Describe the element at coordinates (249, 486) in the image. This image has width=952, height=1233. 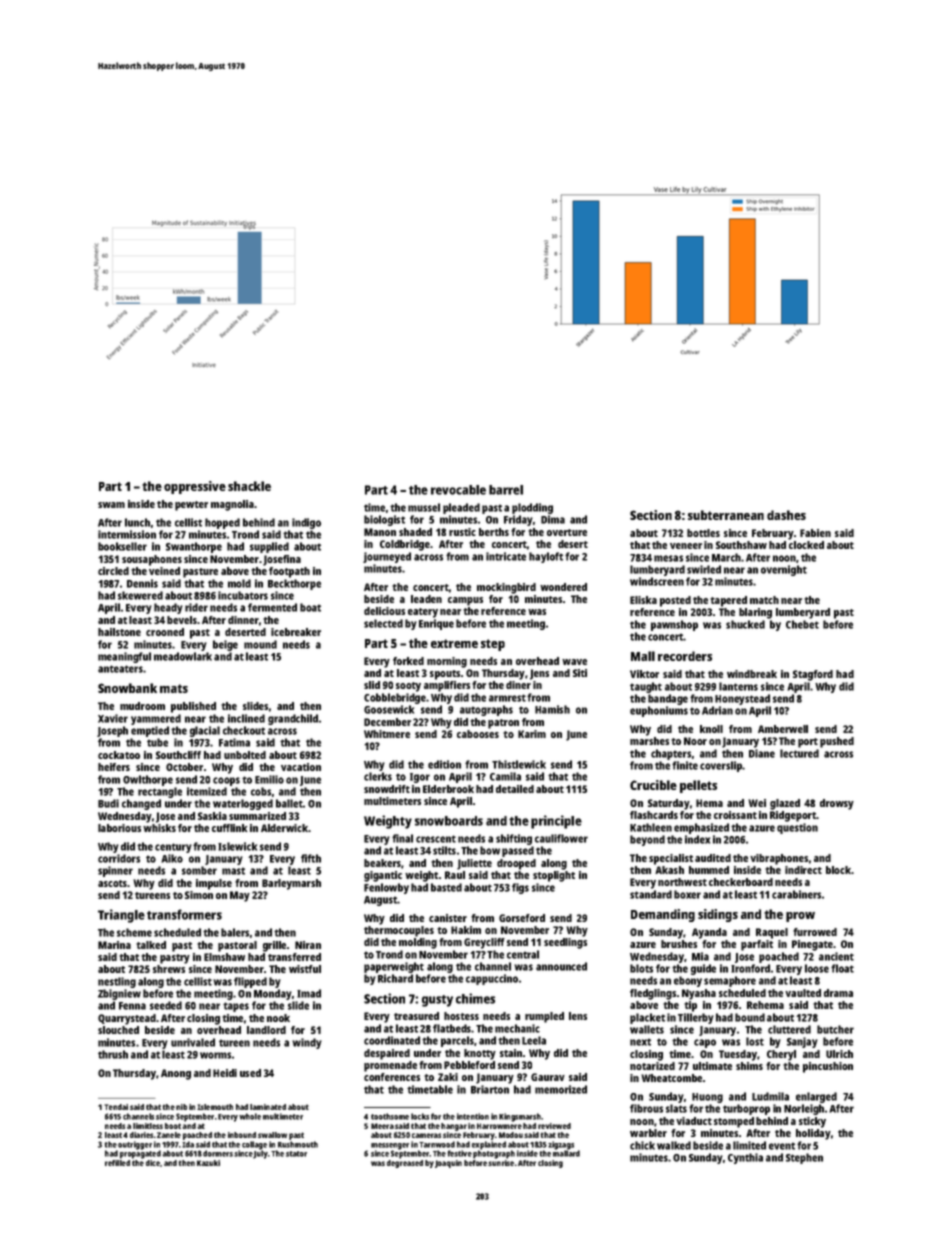
I see `shackle` at that location.
